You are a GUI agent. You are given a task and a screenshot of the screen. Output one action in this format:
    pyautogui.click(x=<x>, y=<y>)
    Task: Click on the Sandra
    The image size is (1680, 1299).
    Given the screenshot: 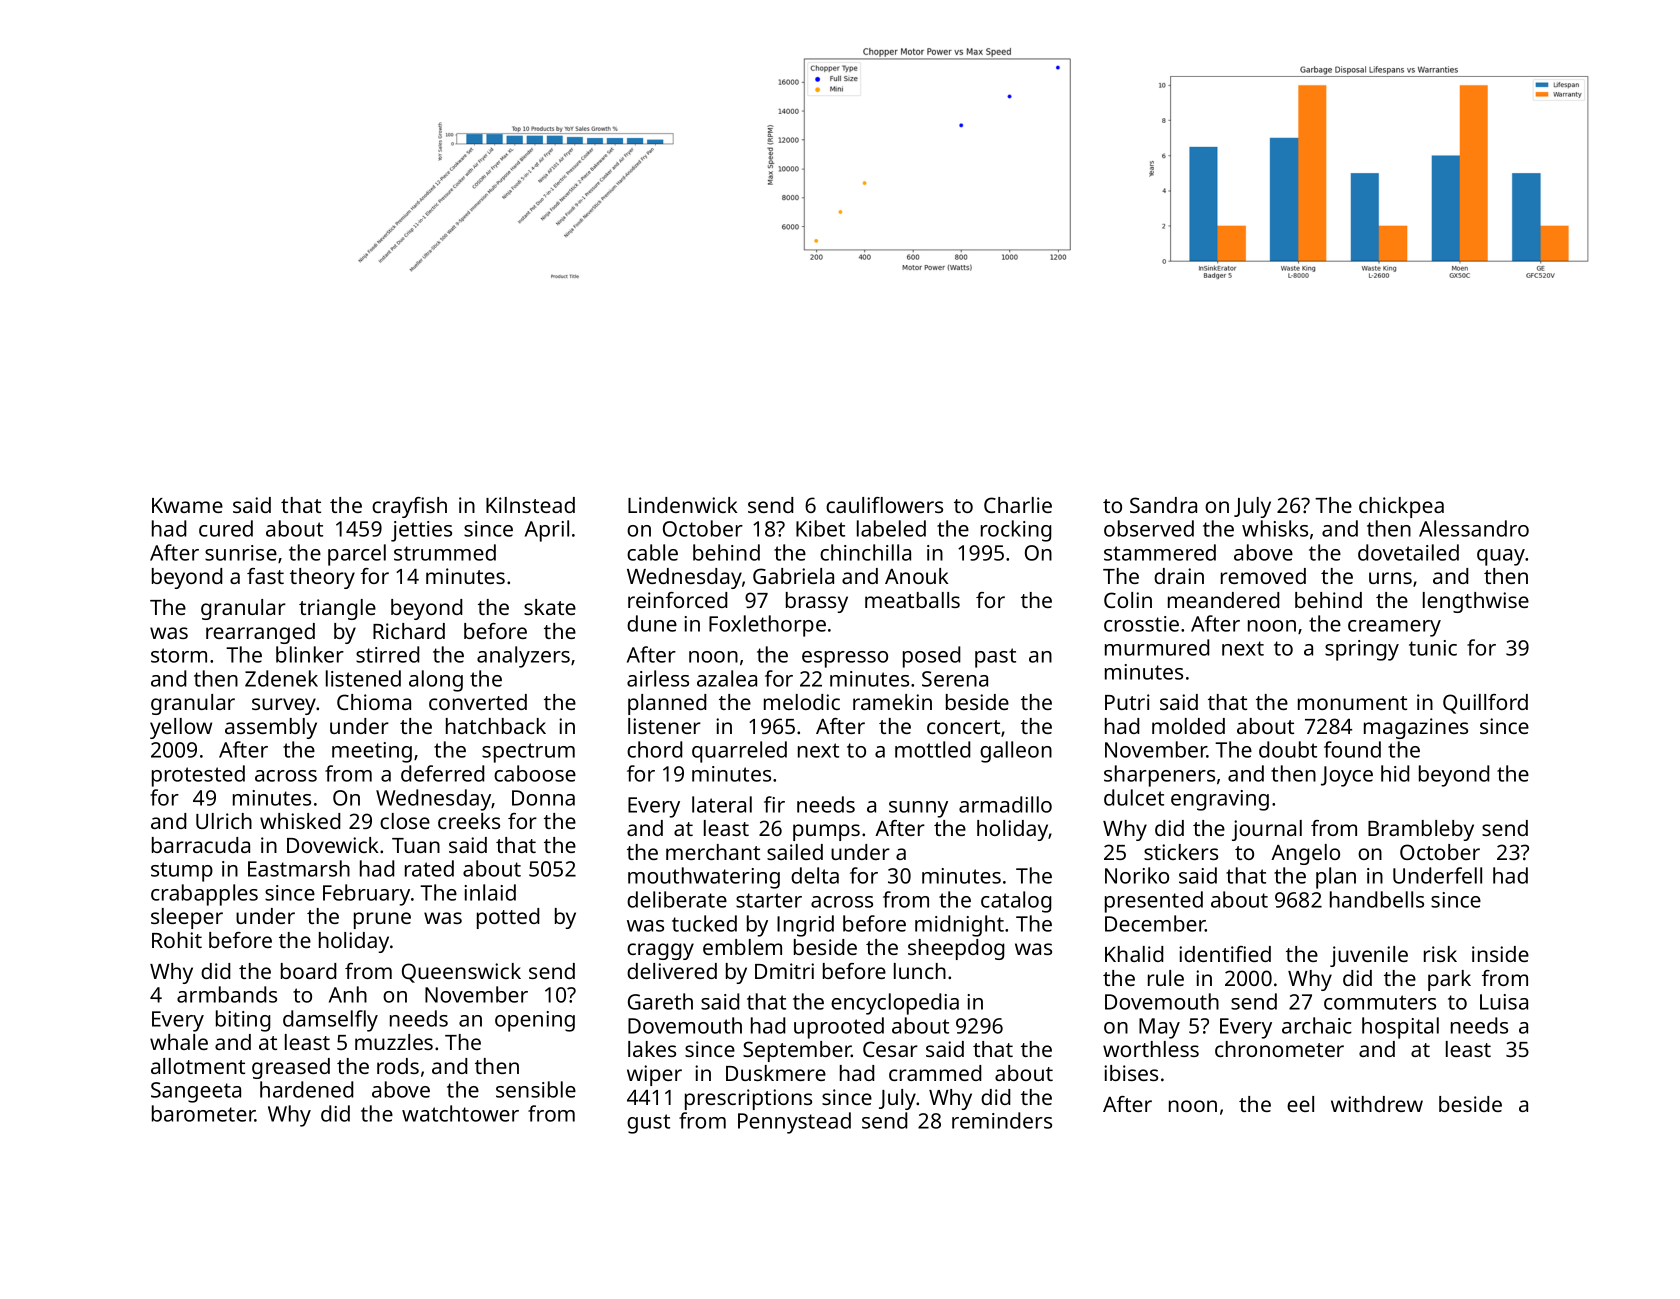 What is the action you would take?
    pyautogui.click(x=1163, y=505)
